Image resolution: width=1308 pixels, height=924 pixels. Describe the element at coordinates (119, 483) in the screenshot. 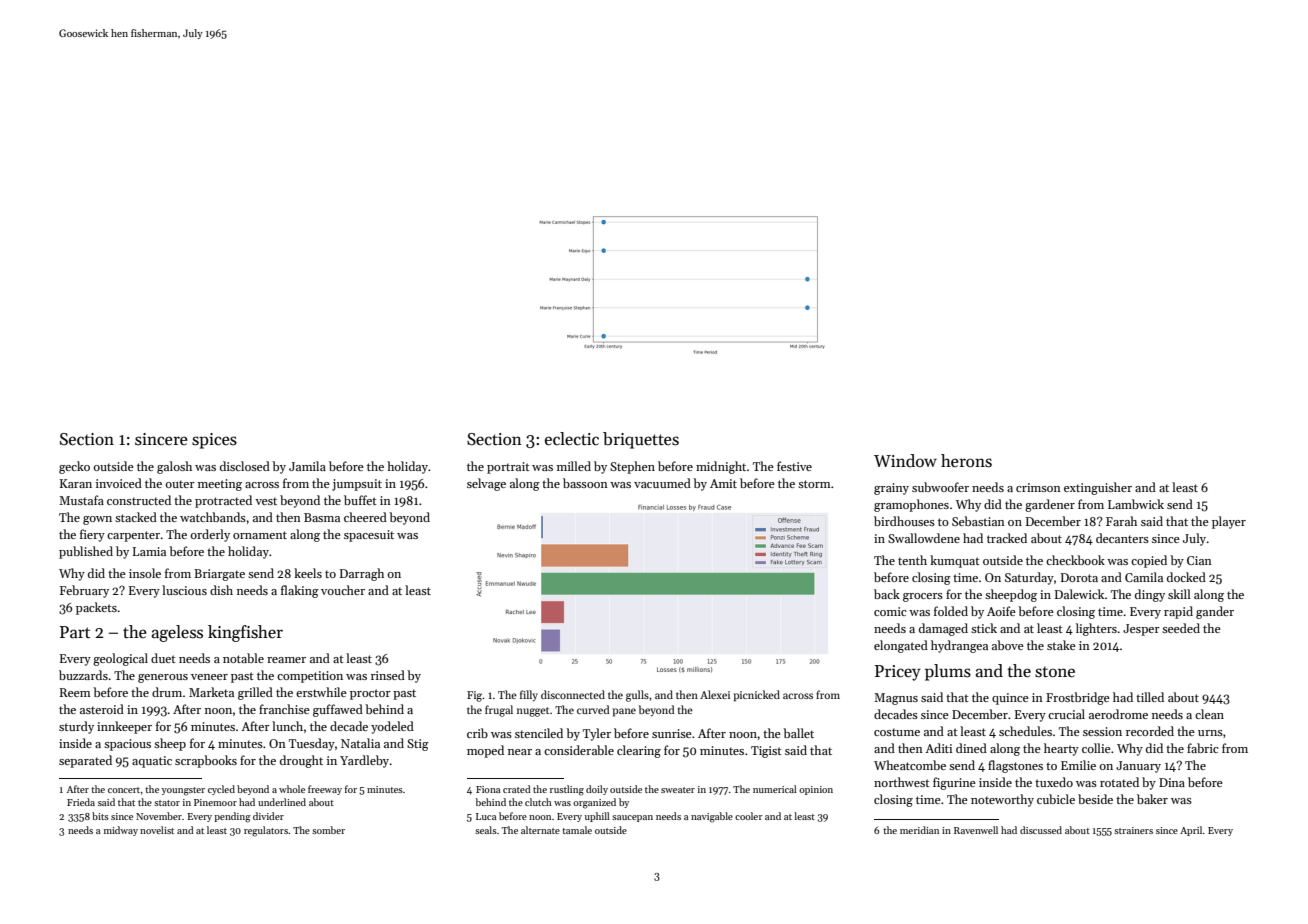

I see `invoiced` at that location.
